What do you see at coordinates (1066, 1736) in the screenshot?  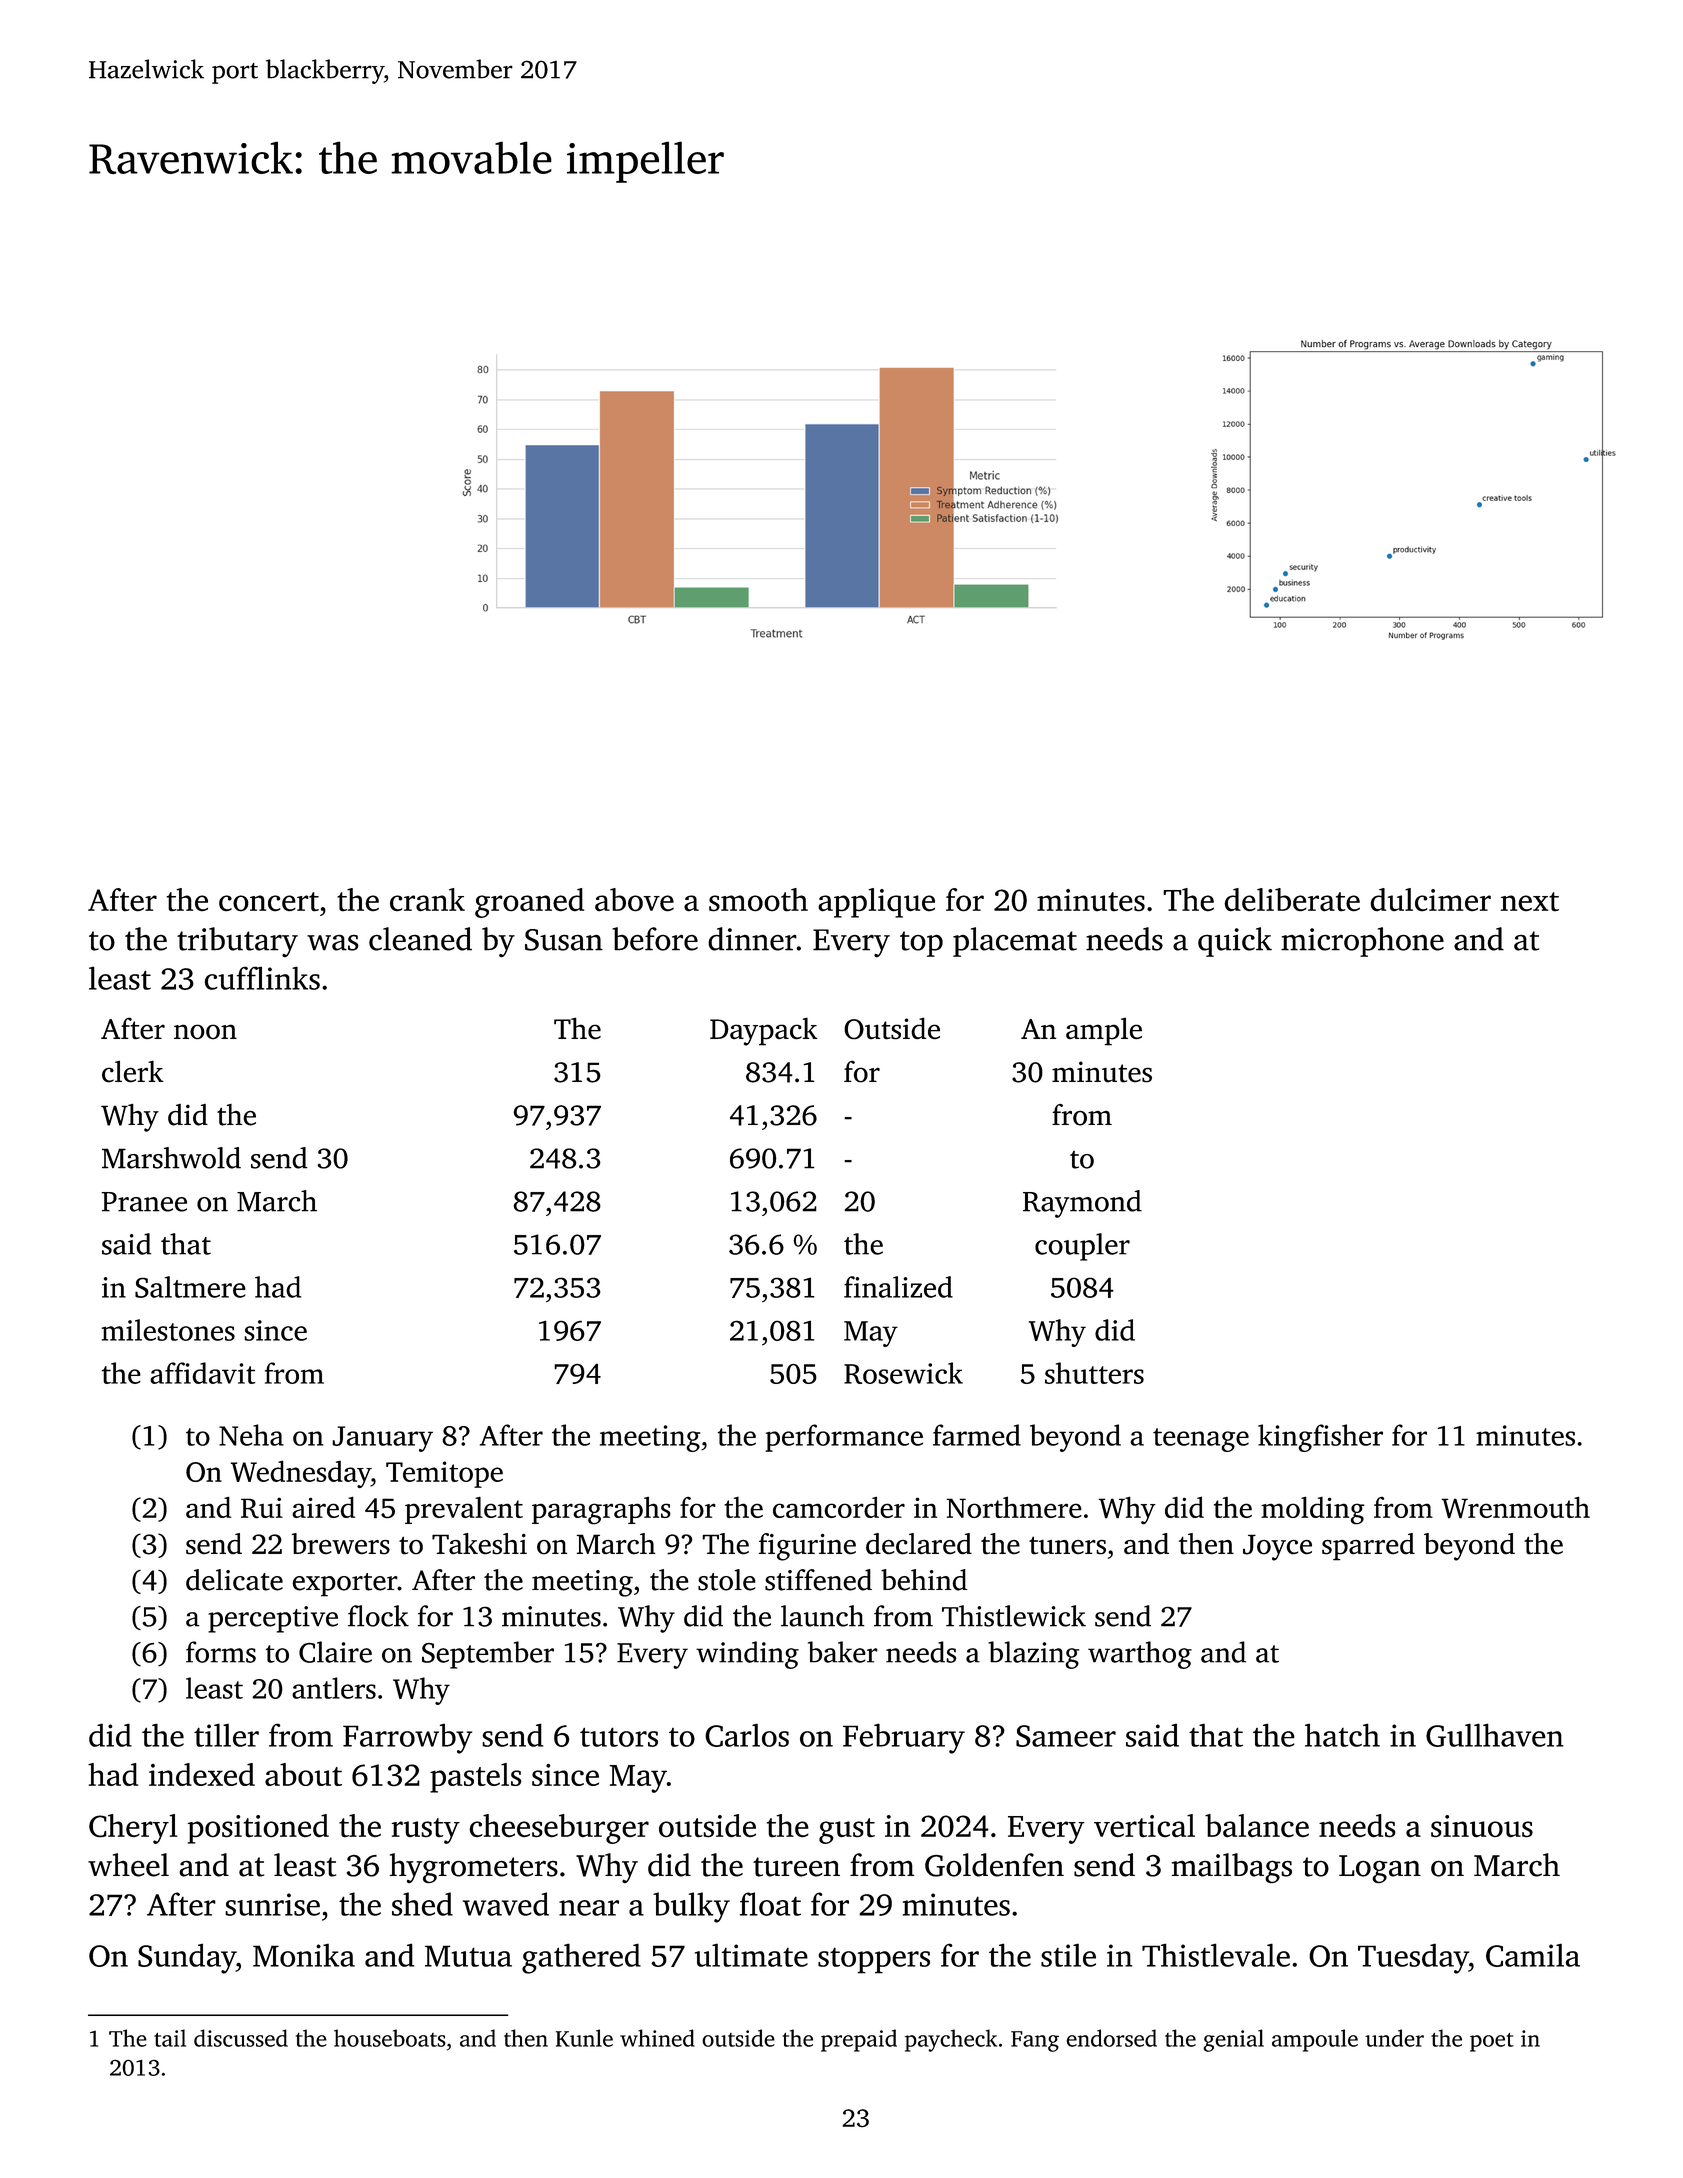 I see `Sameer` at bounding box center [1066, 1736].
